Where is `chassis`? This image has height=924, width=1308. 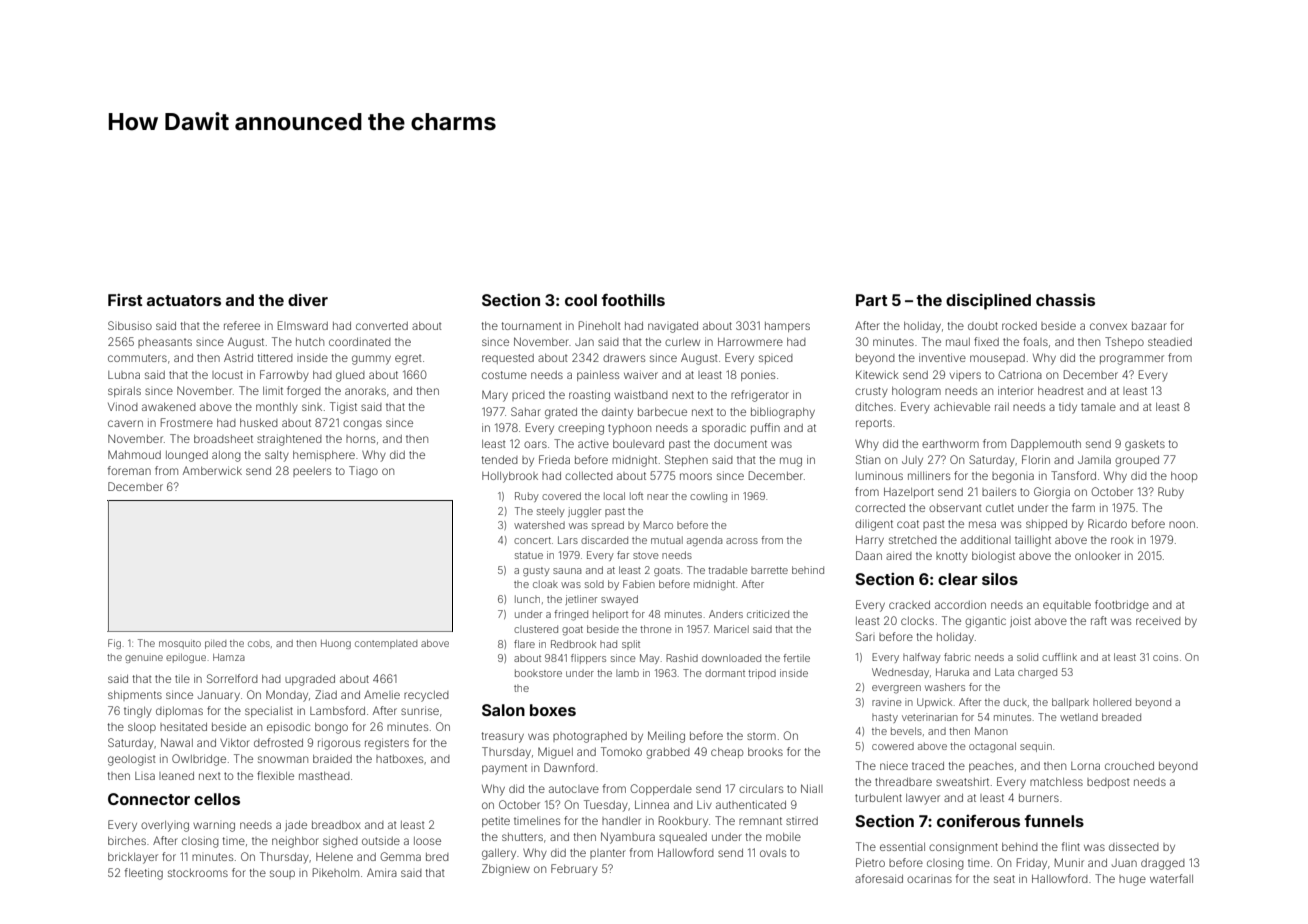 chassis is located at coordinates (1065, 299).
